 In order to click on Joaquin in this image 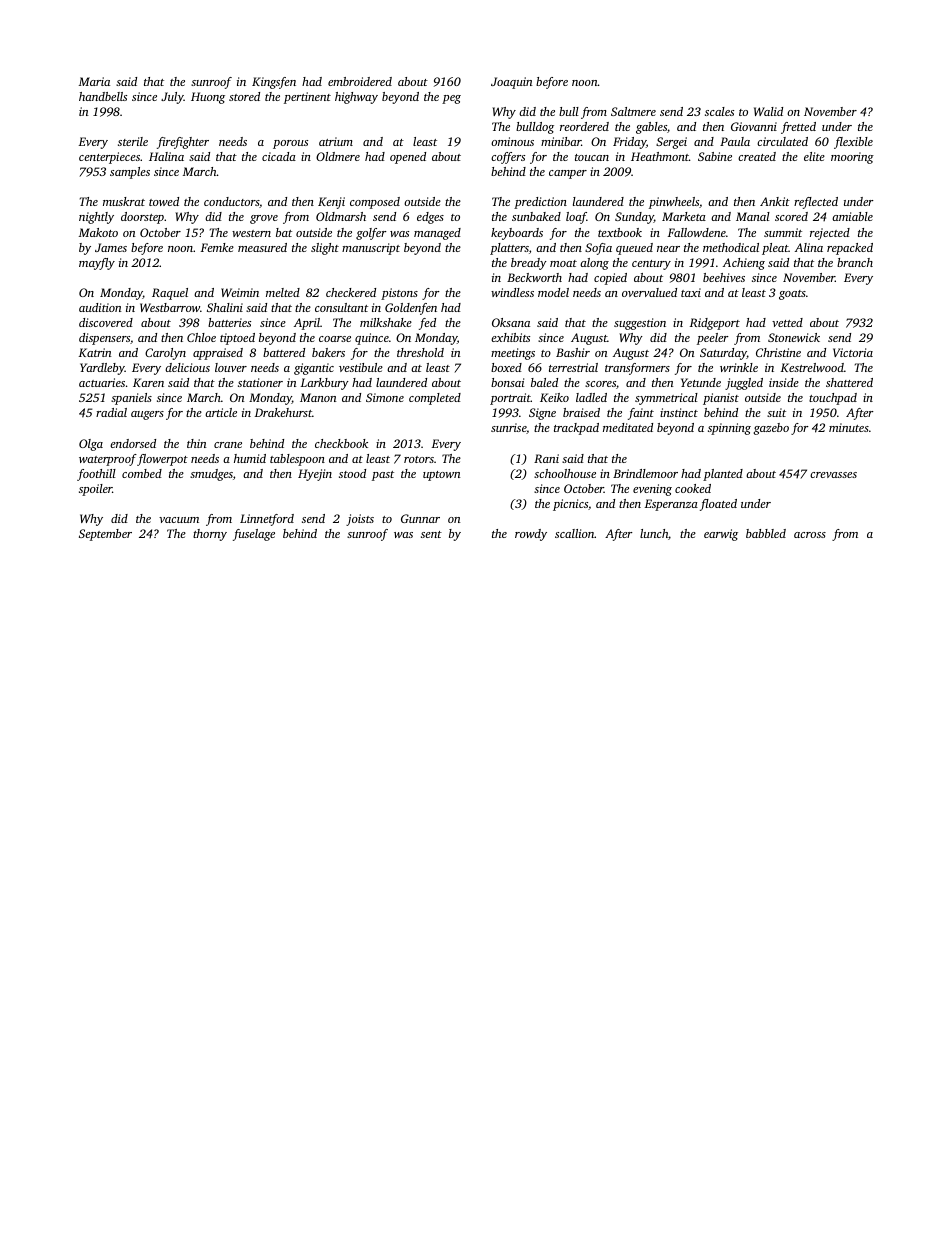, I will do `click(512, 83)`.
